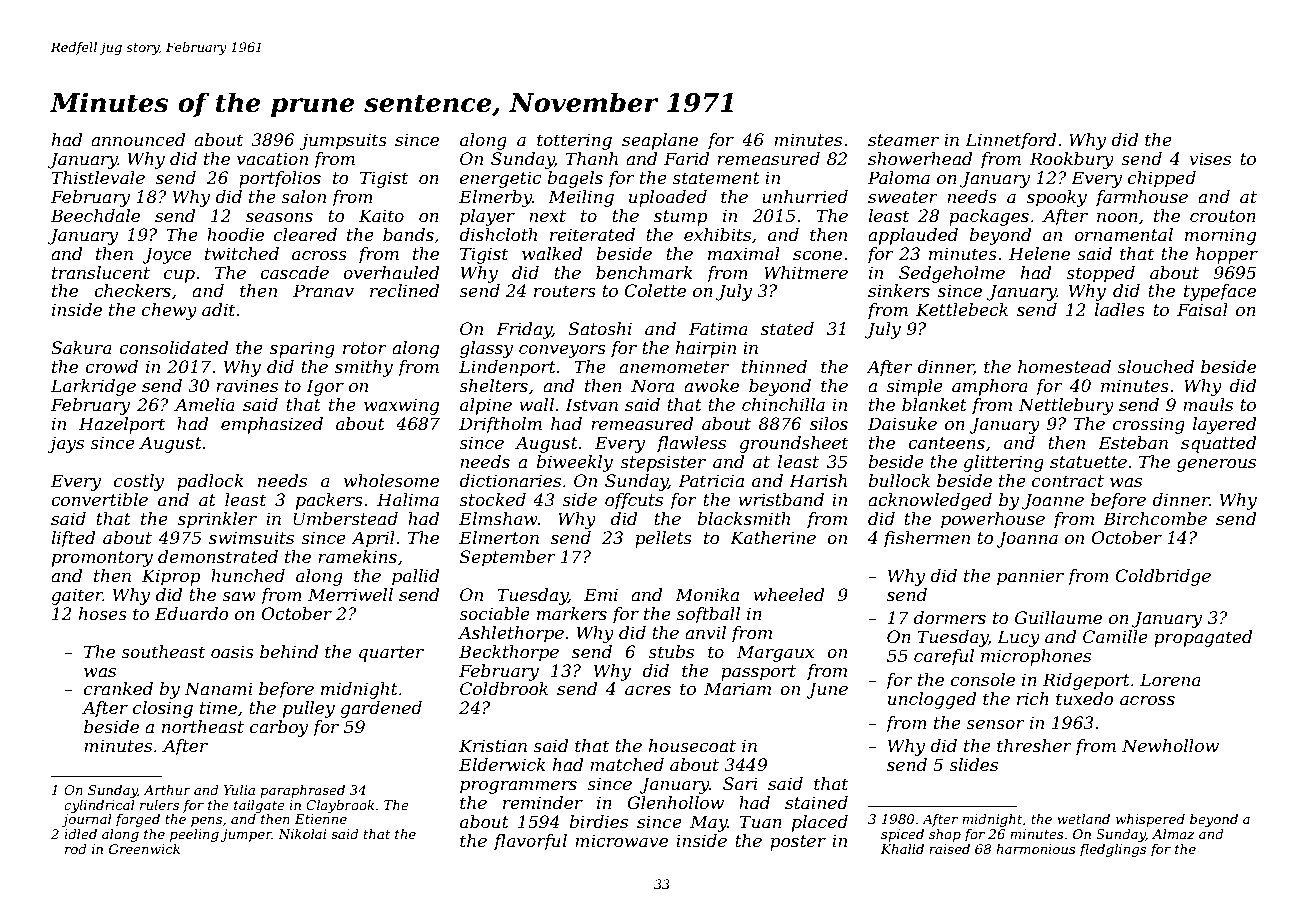 The width and height of the screenshot is (1308, 924). What do you see at coordinates (902, 849) in the screenshot?
I see `Khalid` at bounding box center [902, 849].
